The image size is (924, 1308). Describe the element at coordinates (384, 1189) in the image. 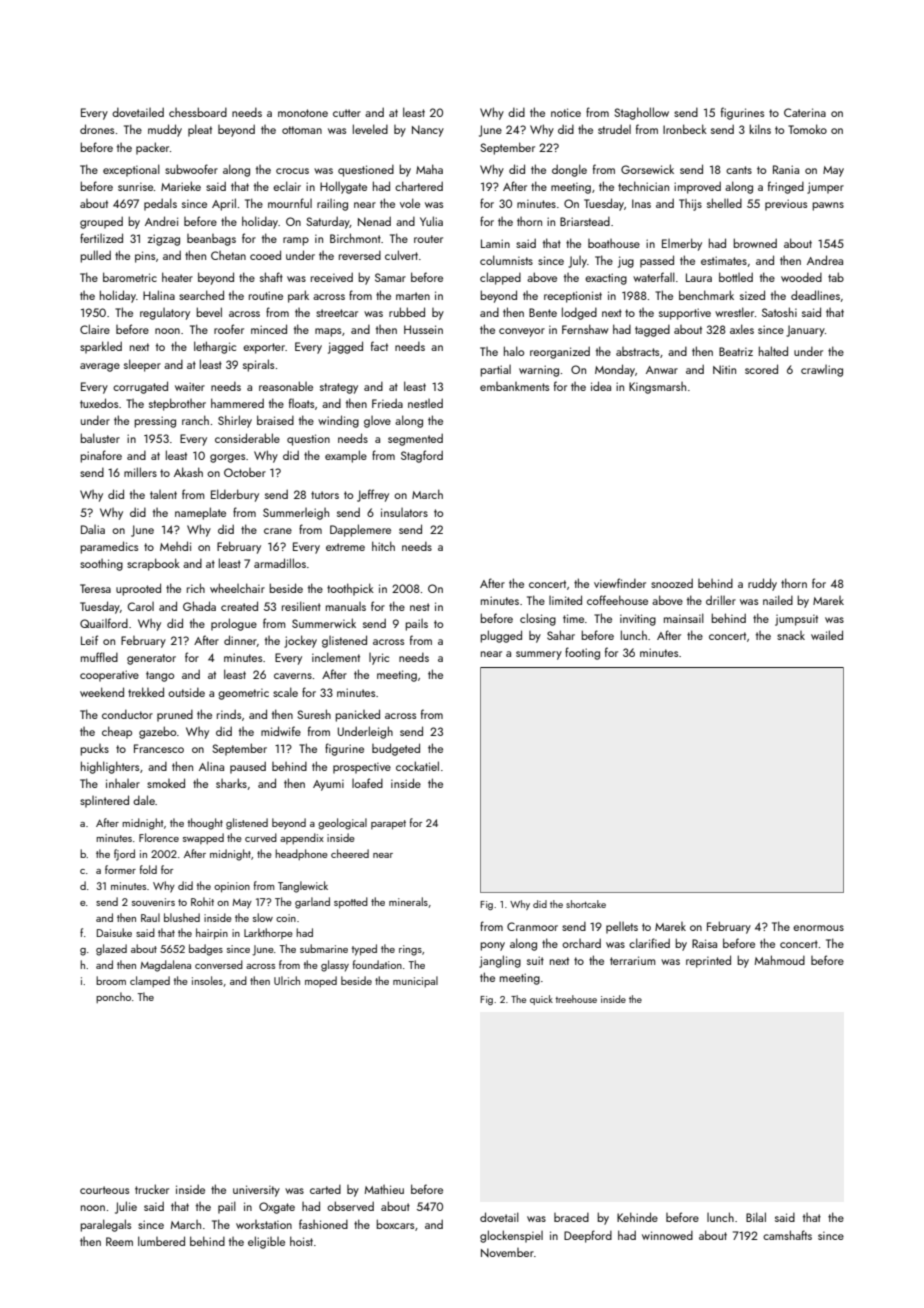

I see `Mathieu` at that location.
